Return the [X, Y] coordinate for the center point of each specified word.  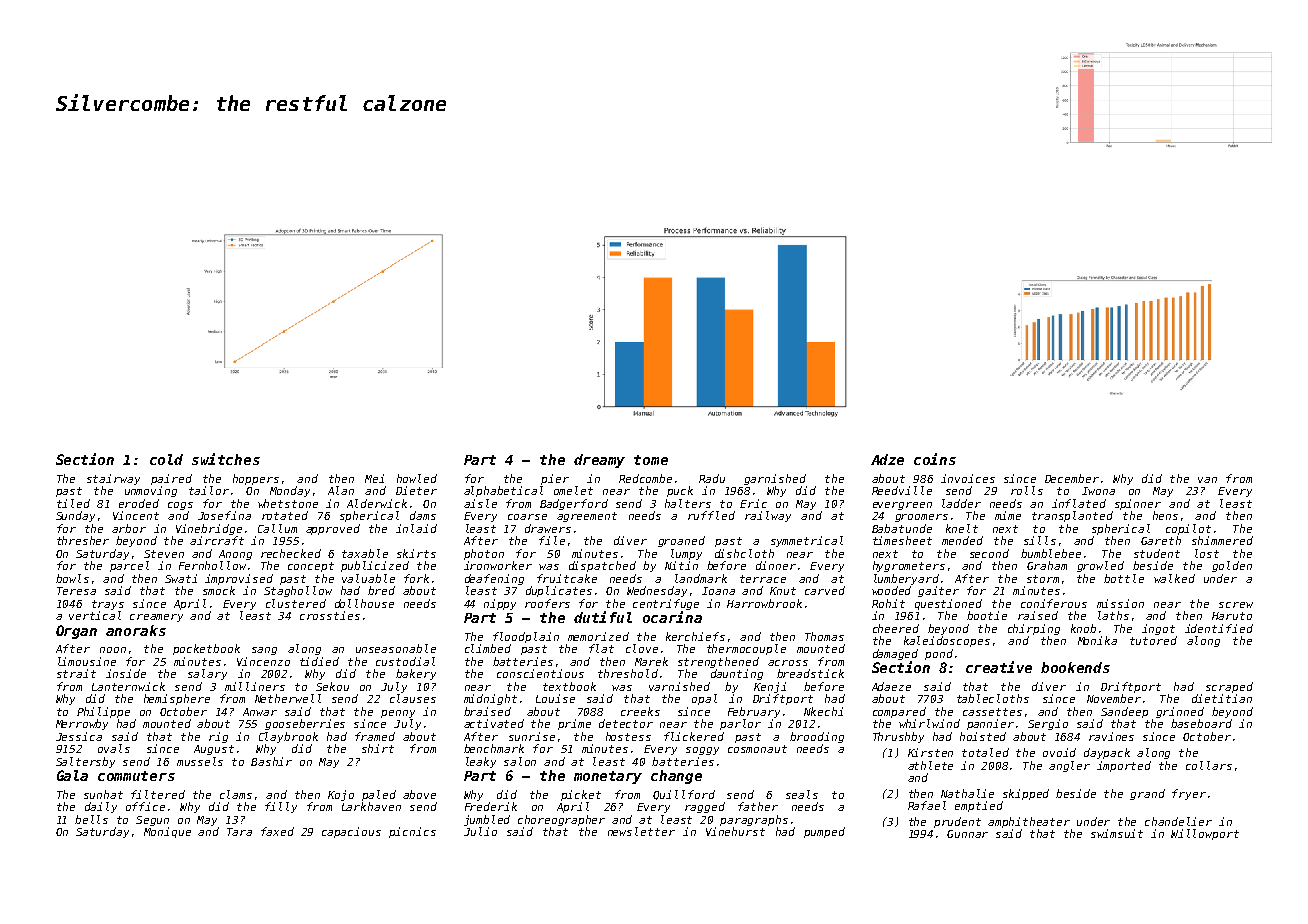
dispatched [602, 566]
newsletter [641, 831]
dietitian [1222, 698]
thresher [83, 540]
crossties [330, 615]
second [989, 553]
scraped [1229, 687]
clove [642, 648]
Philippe [103, 712]
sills [1040, 540]
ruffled [711, 515]
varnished [679, 686]
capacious [351, 832]
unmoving [151, 491]
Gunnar [967, 834]
